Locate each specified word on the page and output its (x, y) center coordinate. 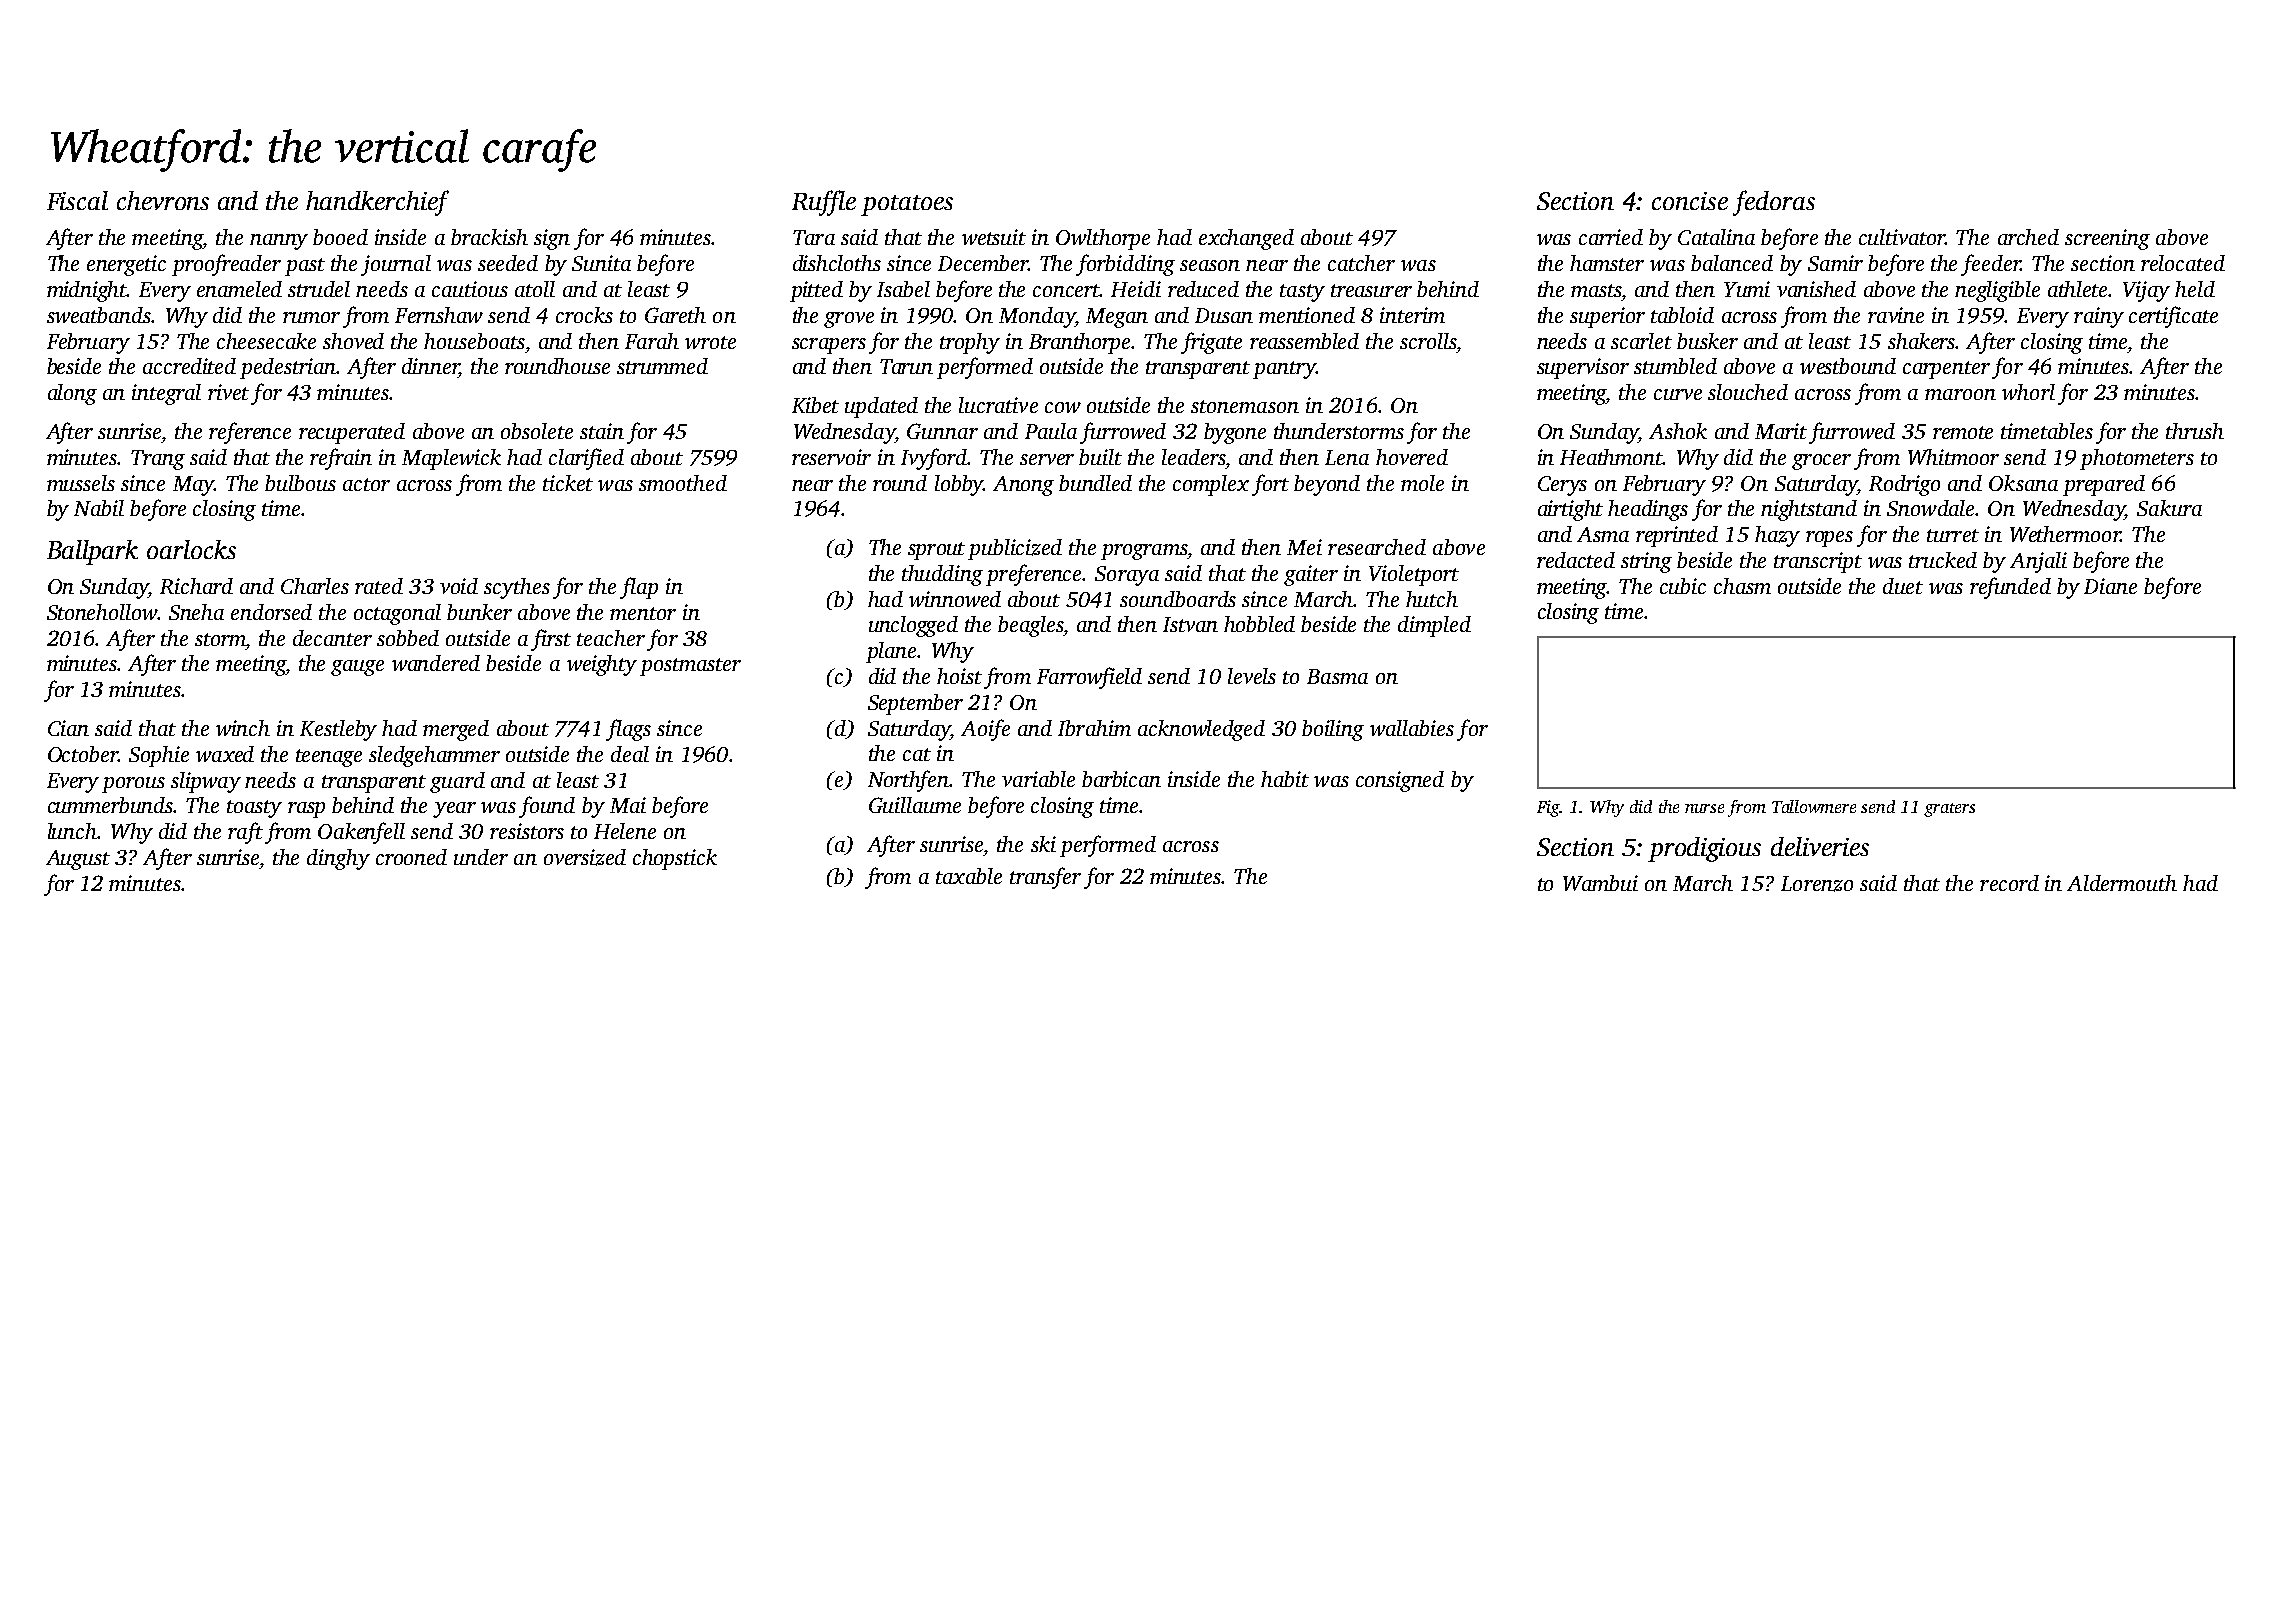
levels (1252, 676)
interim (1412, 315)
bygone (1235, 433)
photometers (2137, 459)
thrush (2195, 431)
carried (1611, 237)
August (78, 860)
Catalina (1716, 237)
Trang (158, 460)
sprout (936, 551)
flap (639, 588)
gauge (357, 668)
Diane (2110, 586)
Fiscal (77, 200)
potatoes (907, 205)
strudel (319, 289)
